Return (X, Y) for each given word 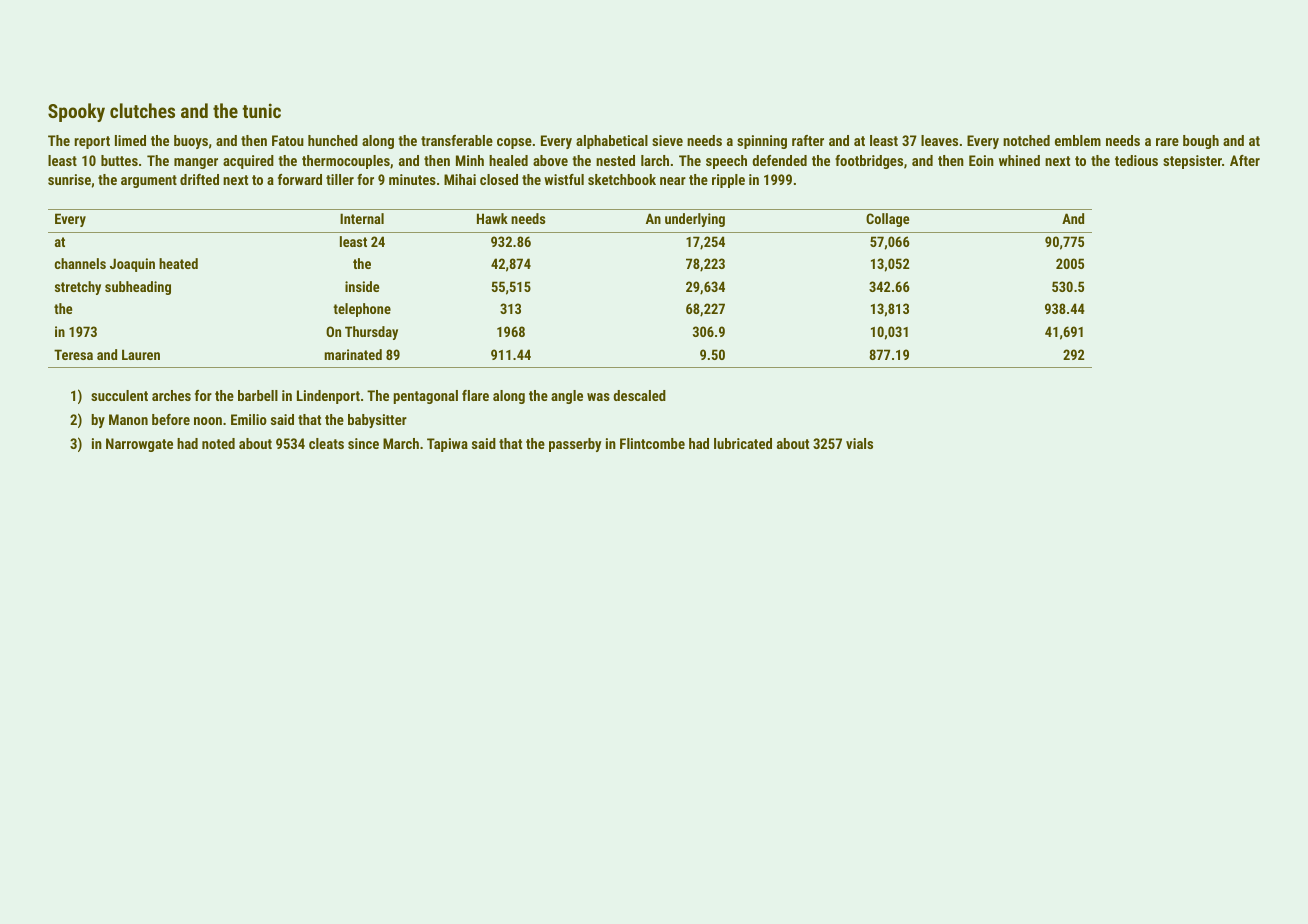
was (598, 397)
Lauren (141, 354)
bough (1201, 142)
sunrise (69, 179)
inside (362, 286)
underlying (695, 220)
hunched (333, 140)
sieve (667, 140)
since (363, 443)
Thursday (371, 333)
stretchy (78, 288)
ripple (728, 181)
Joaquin (132, 265)
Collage (887, 220)
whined (1019, 160)
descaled (639, 395)
